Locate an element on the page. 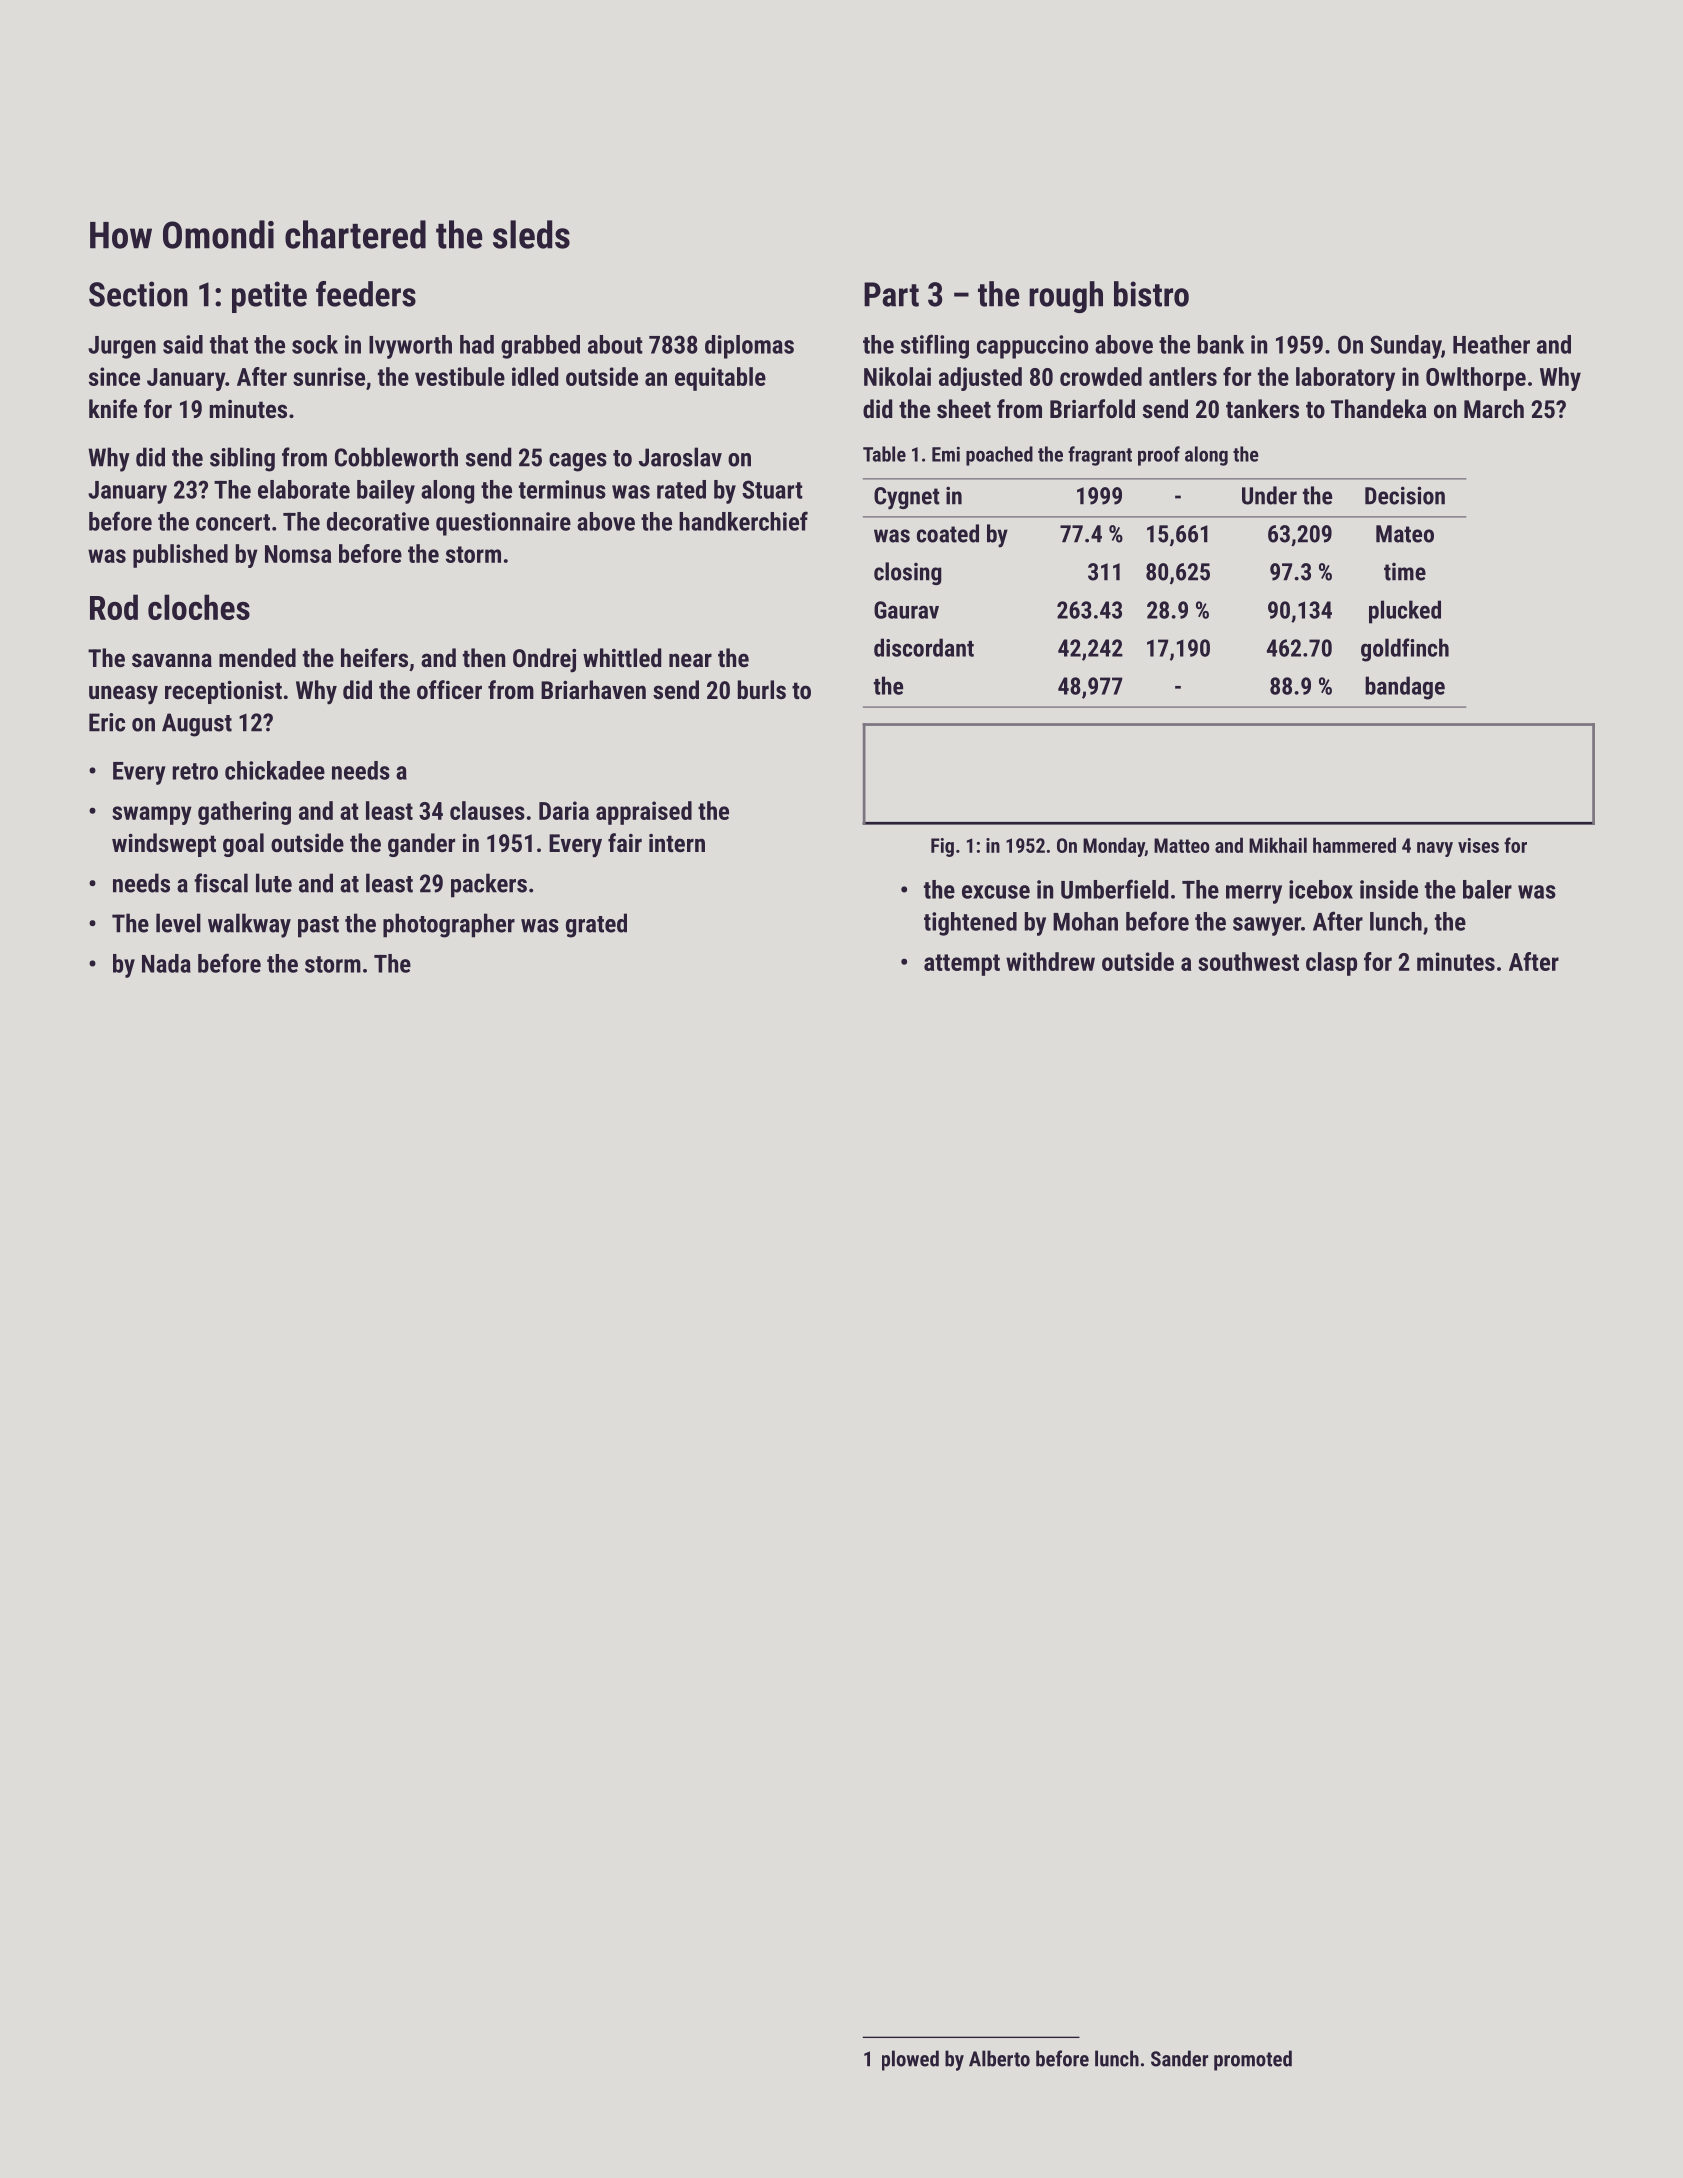 This image has width=1683, height=2178. Sander is located at coordinates (1179, 2058).
